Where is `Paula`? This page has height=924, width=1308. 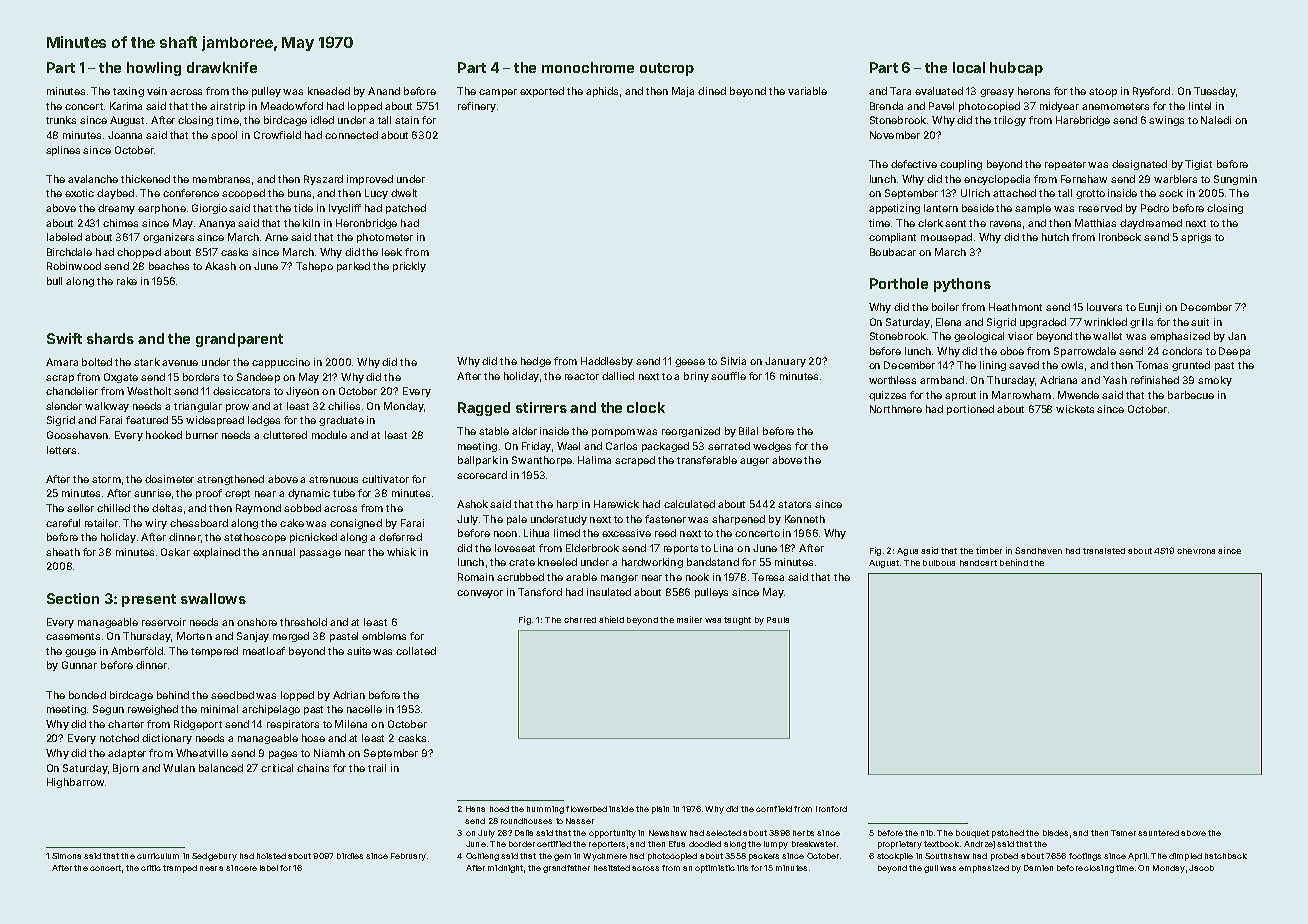 Paula is located at coordinates (778, 620).
